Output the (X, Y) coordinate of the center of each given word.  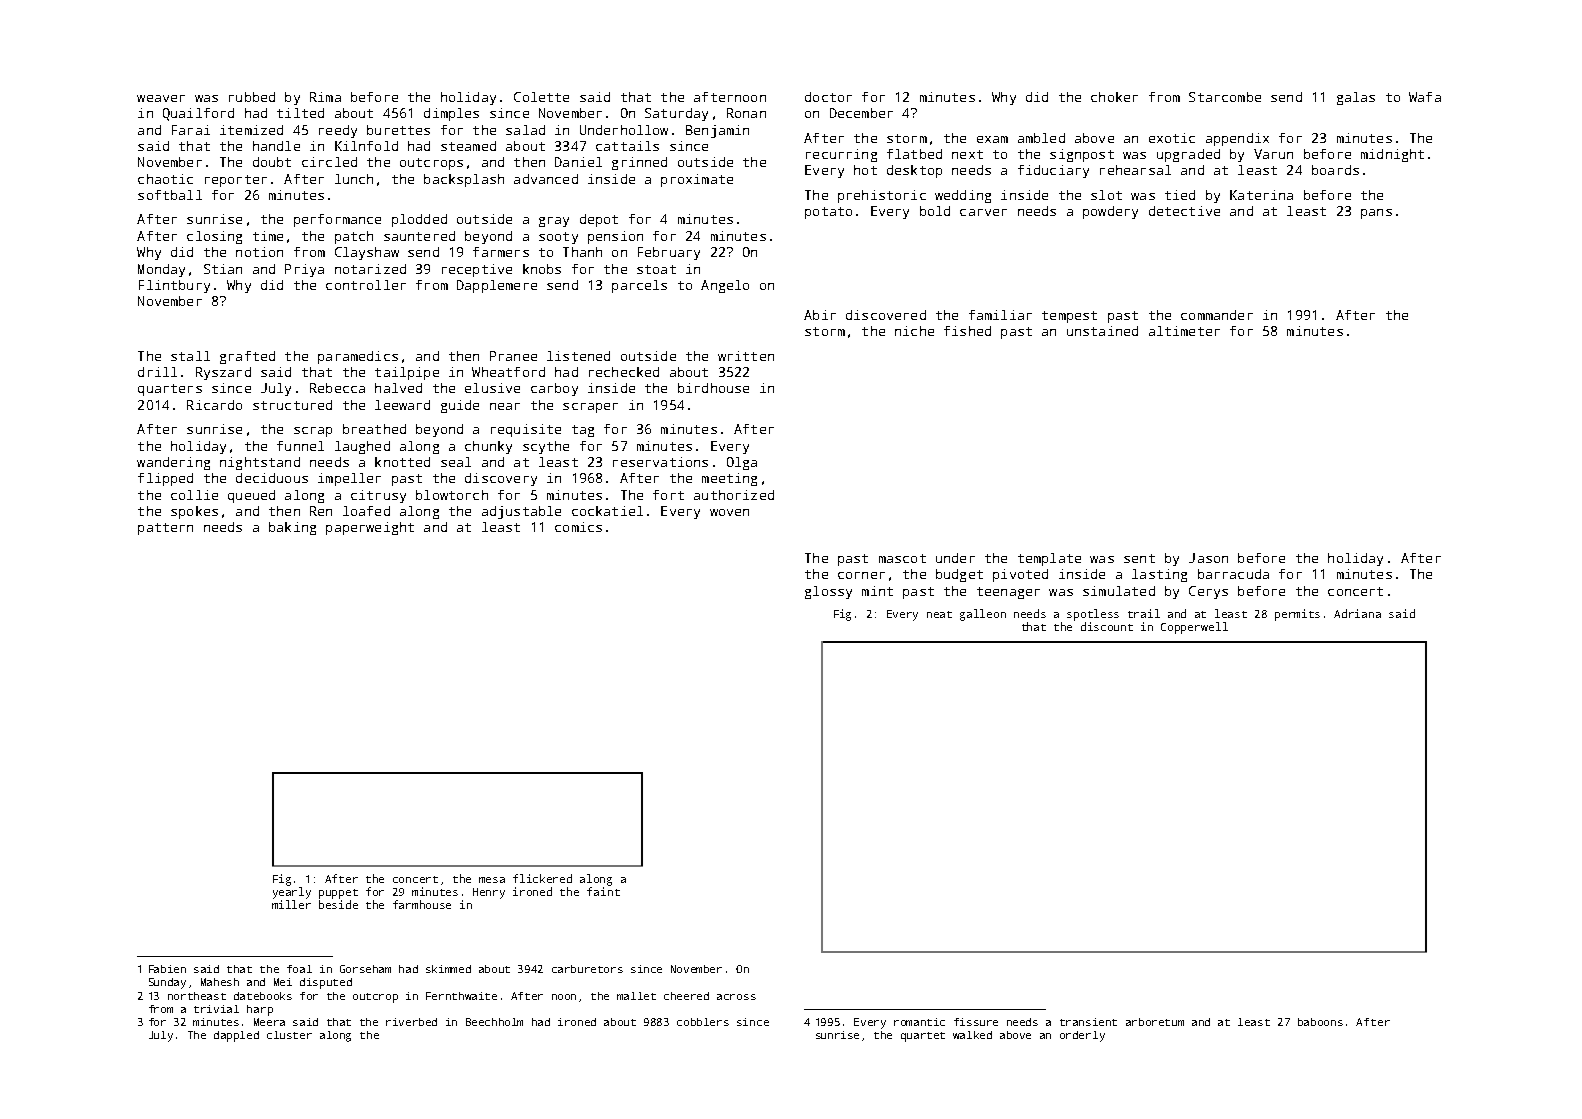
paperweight (370, 528)
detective (1184, 211)
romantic (919, 1022)
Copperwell (1194, 628)
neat (939, 614)
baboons (1320, 1022)
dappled (236, 1036)
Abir (820, 315)
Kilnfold (366, 146)
